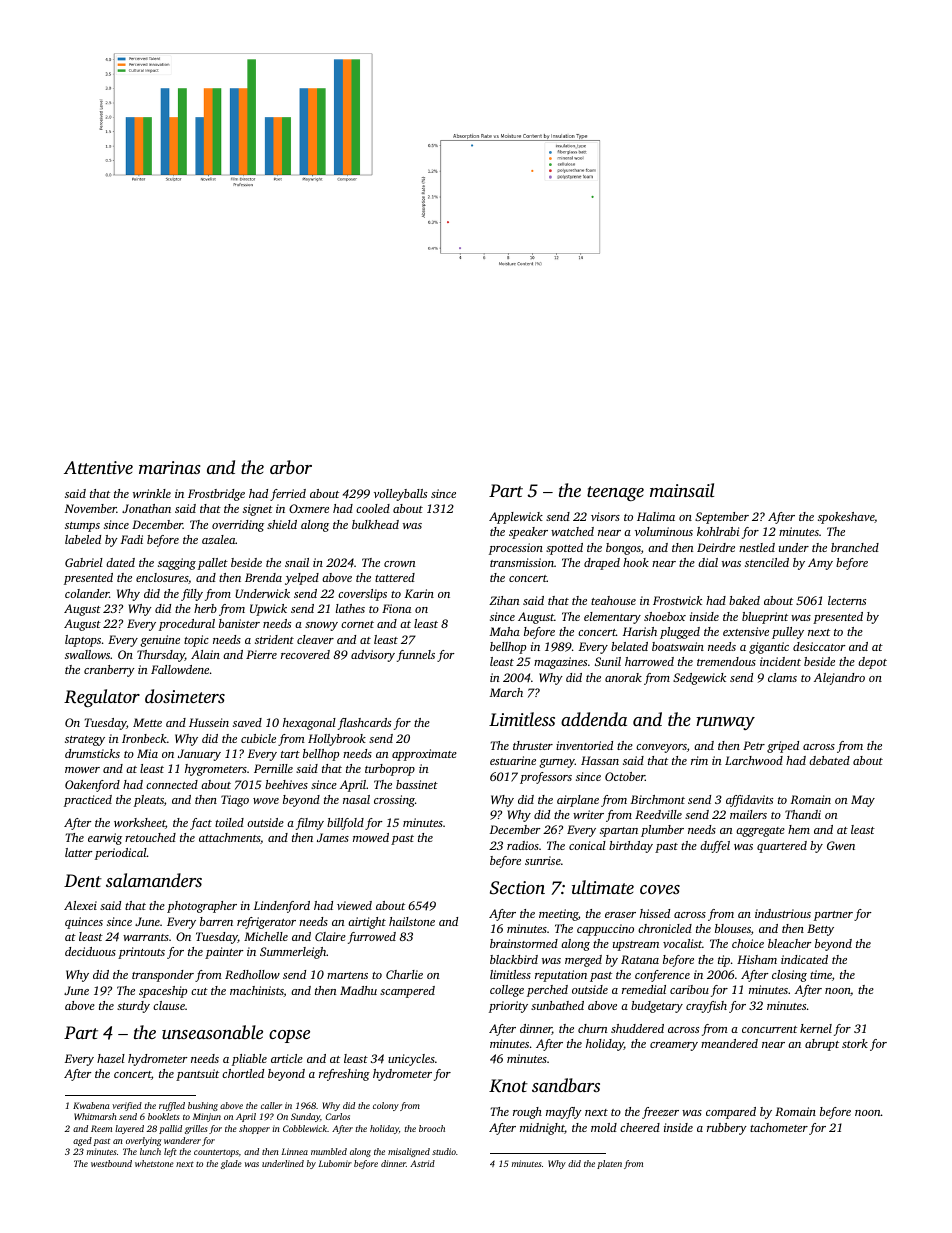 This screenshot has width=952, height=1233. What do you see at coordinates (757, 547) in the screenshot?
I see `nestled` at bounding box center [757, 547].
